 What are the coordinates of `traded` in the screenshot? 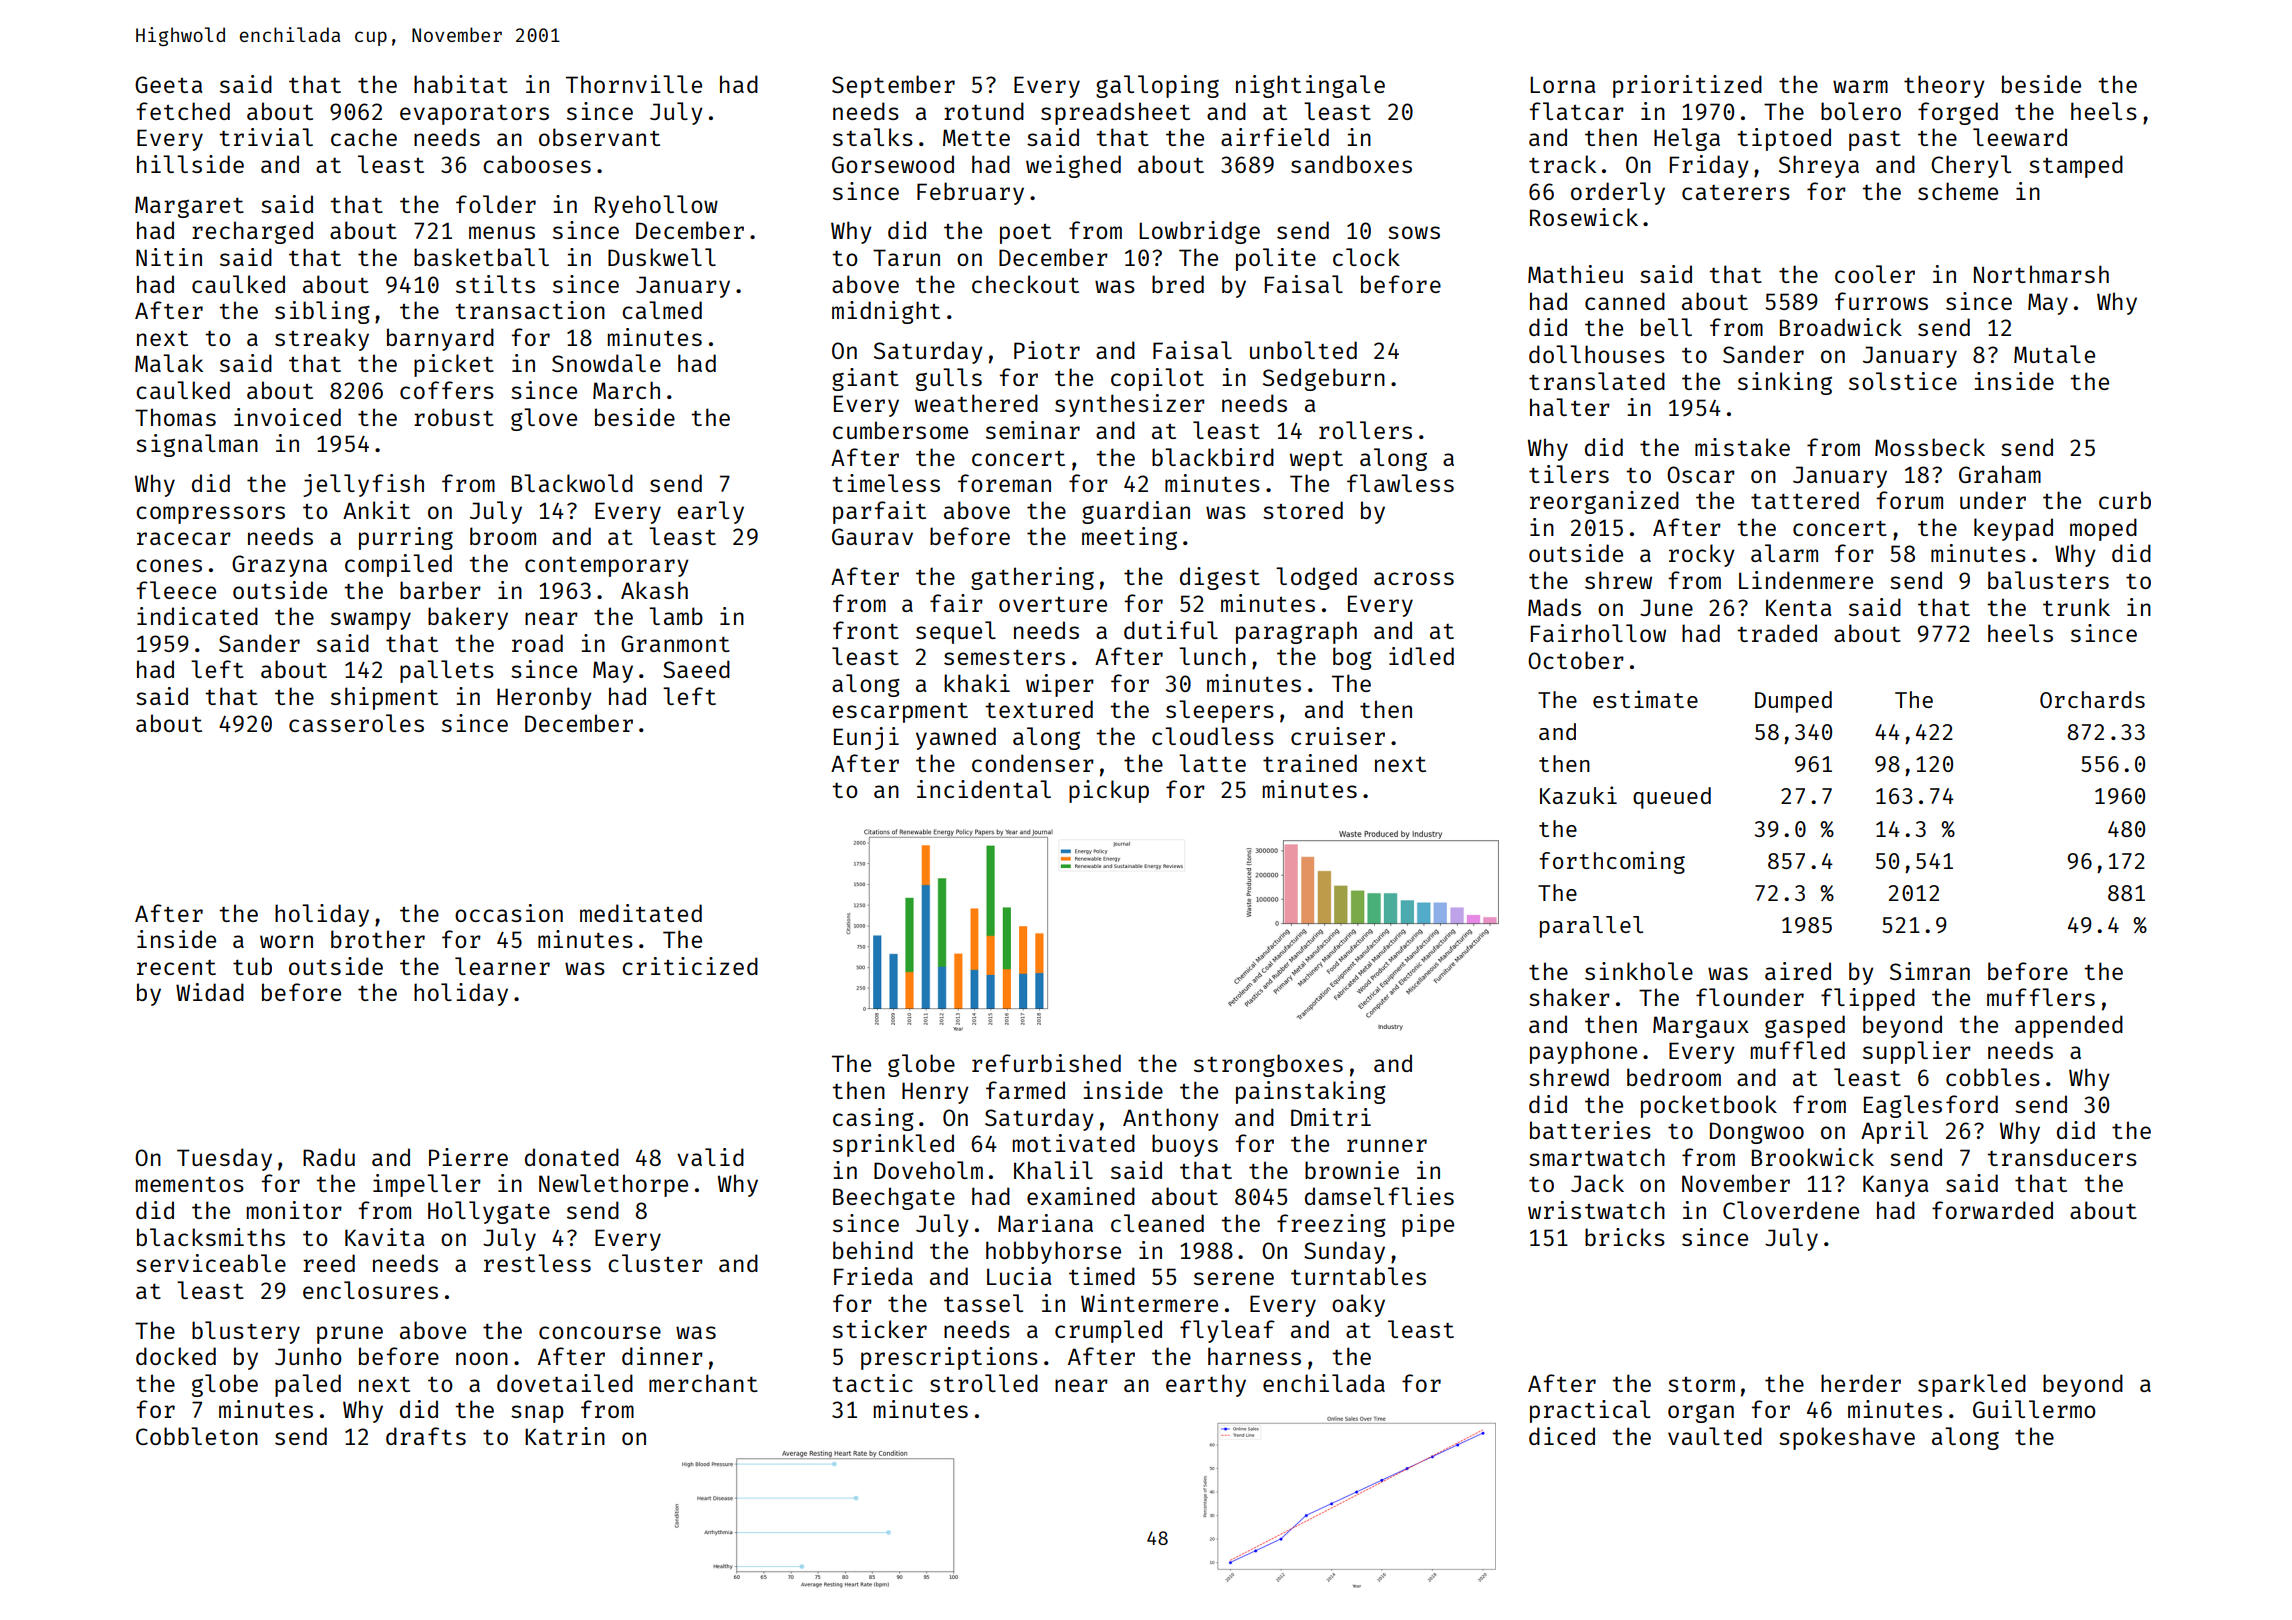 It's located at (1777, 633).
